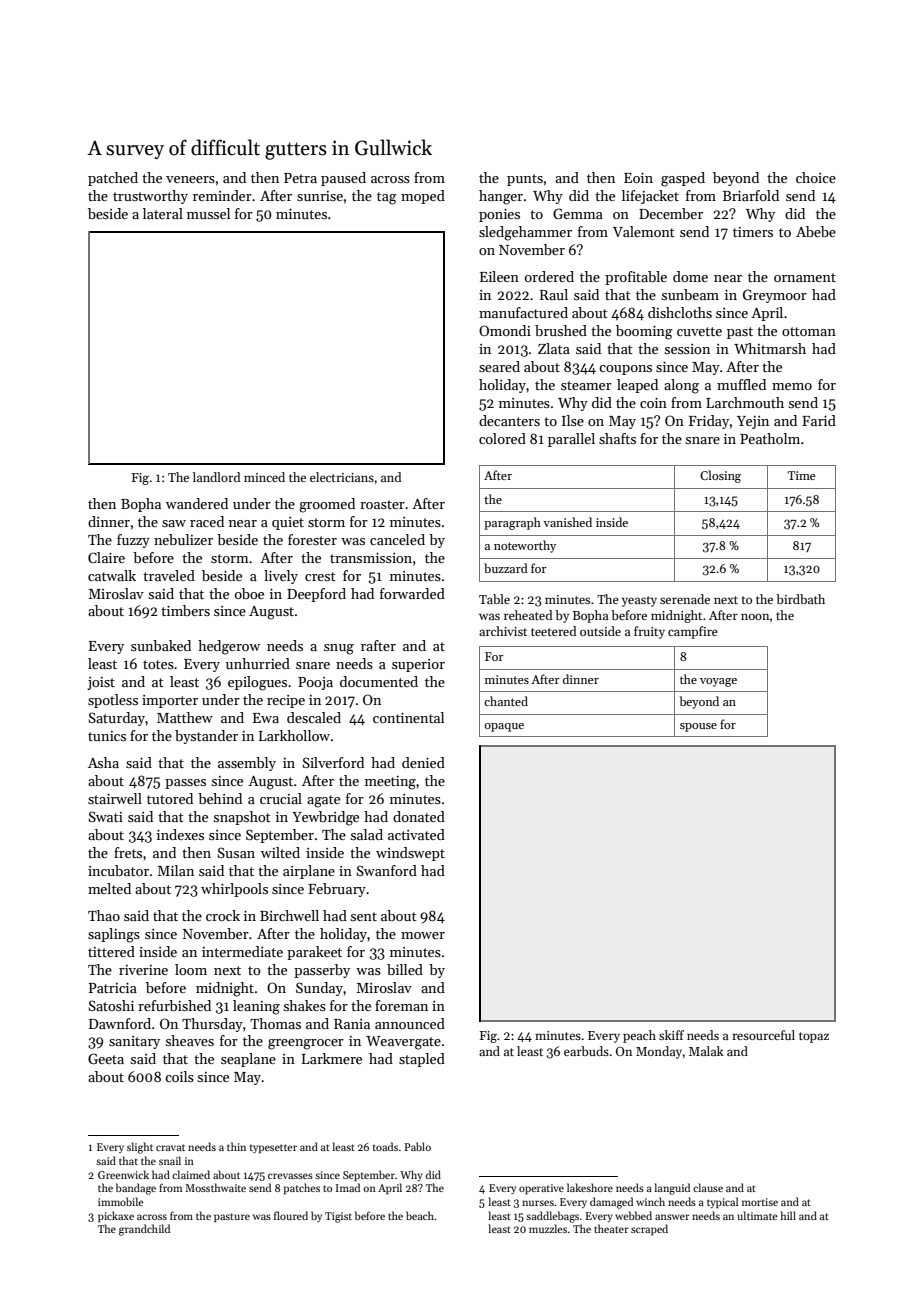  I want to click on forwarded, so click(412, 593).
